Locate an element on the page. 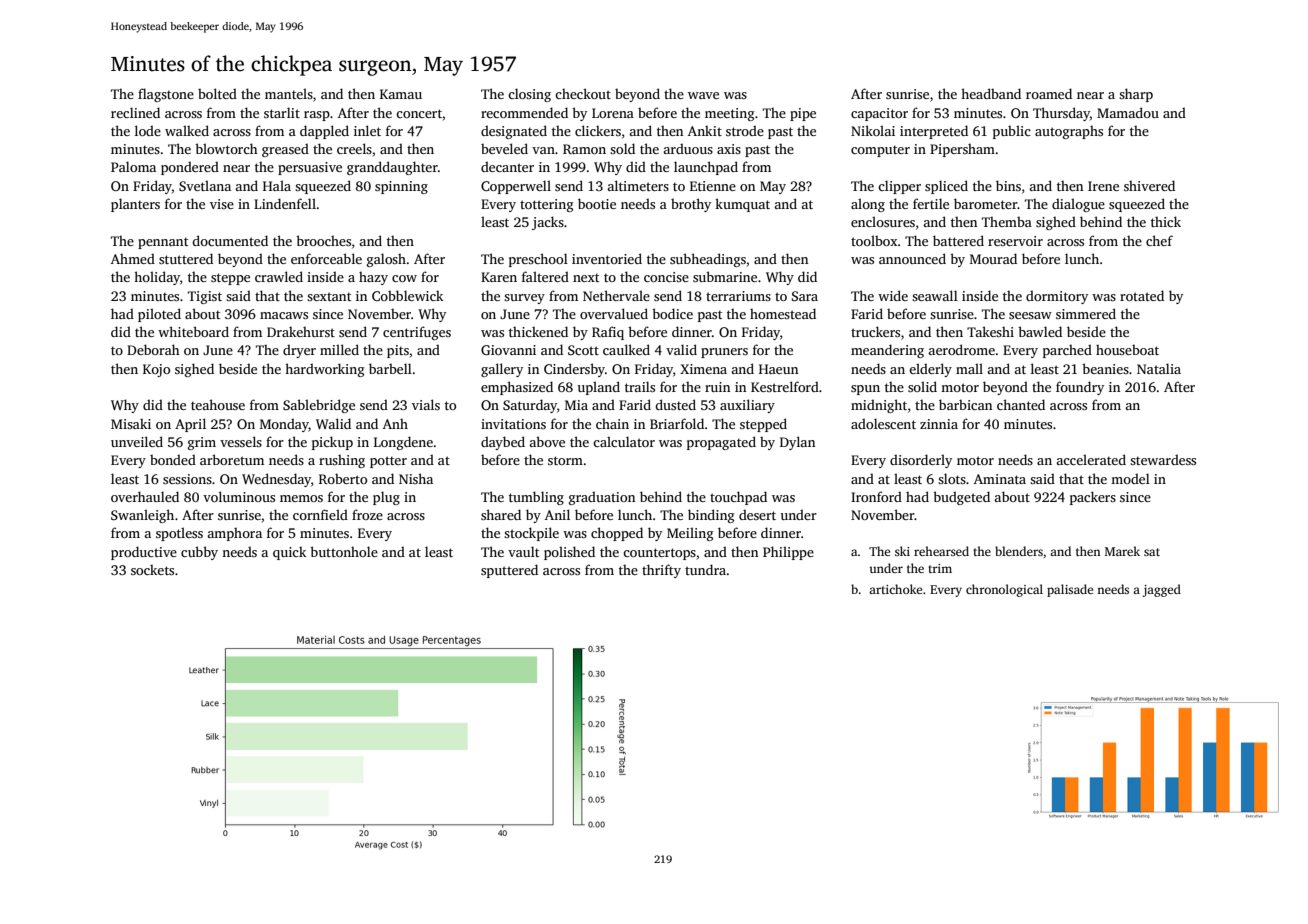  unveiled is located at coordinates (137, 441).
